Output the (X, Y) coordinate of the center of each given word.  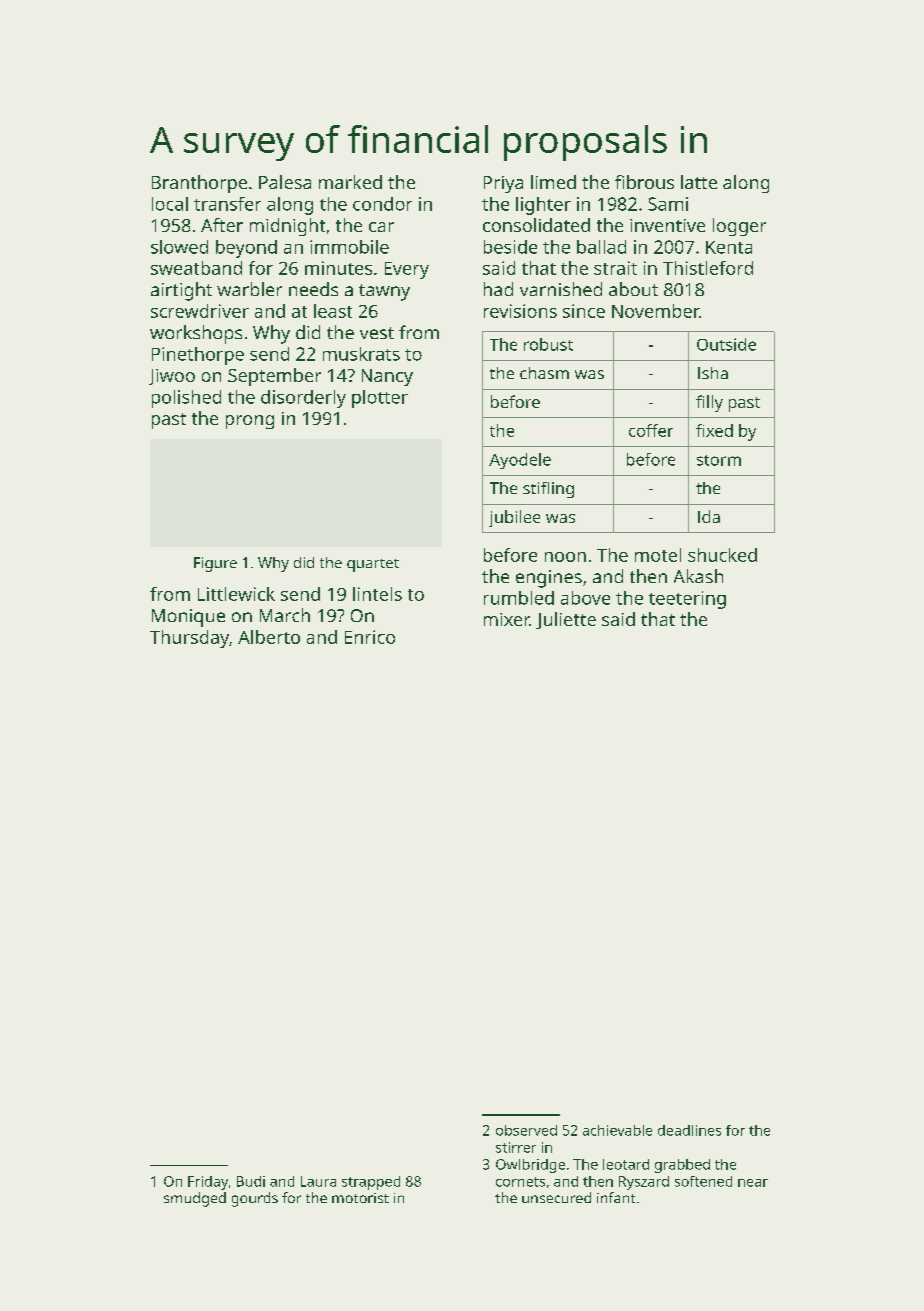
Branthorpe (199, 184)
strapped (371, 1183)
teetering (687, 600)
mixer (507, 619)
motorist (360, 1198)
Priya (503, 184)
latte (699, 182)
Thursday (189, 639)
